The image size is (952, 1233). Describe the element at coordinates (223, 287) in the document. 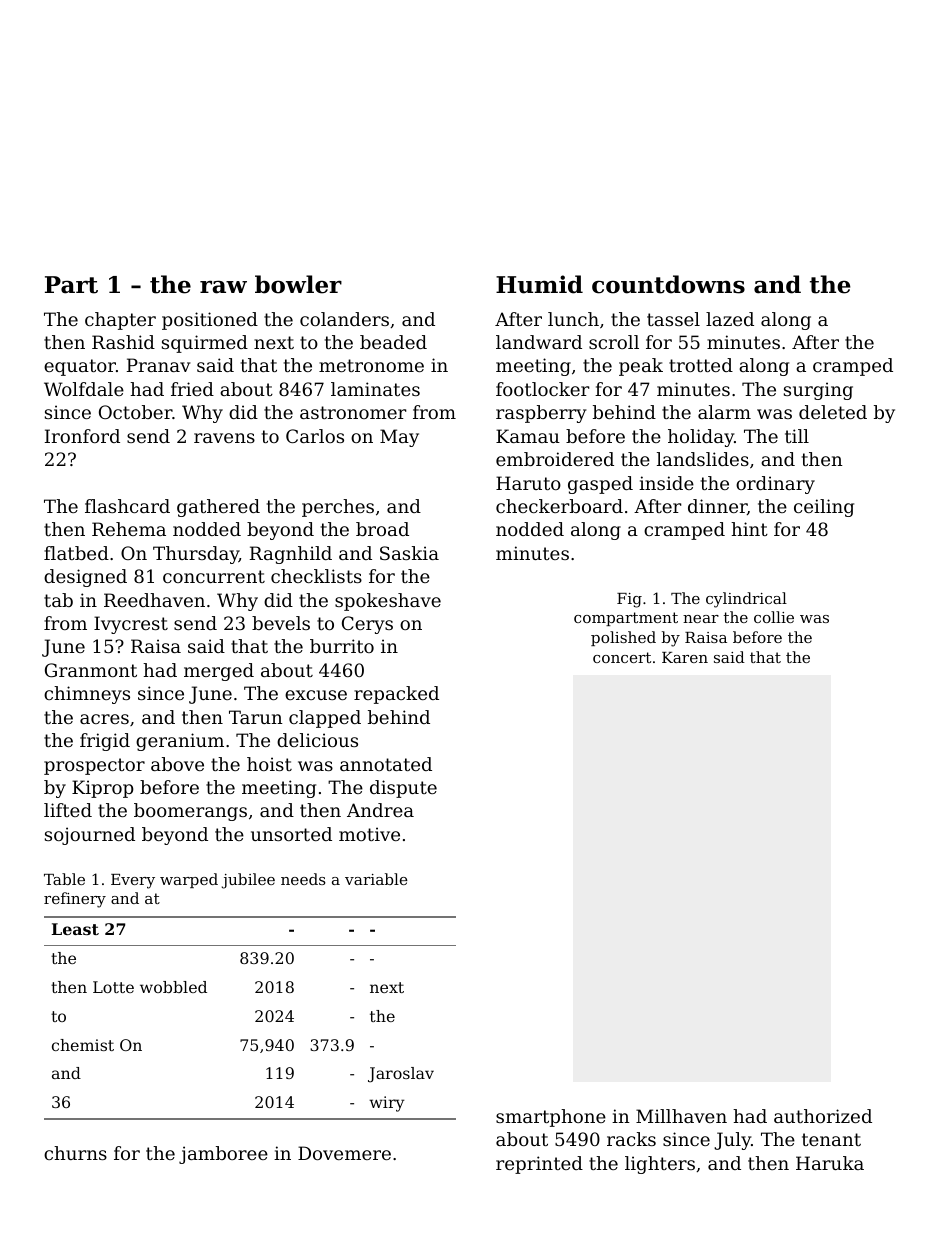

I see `raw` at that location.
